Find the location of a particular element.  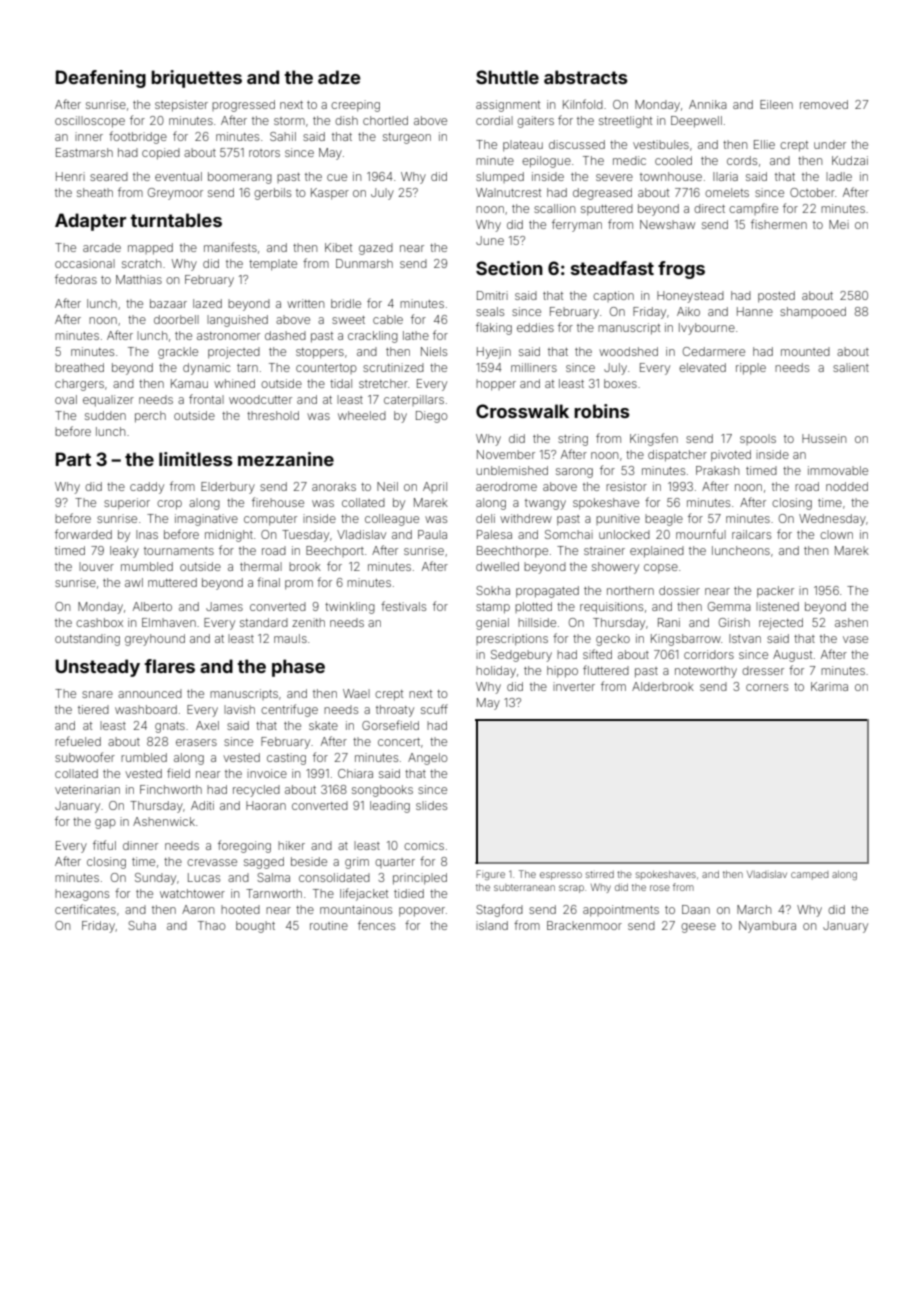

throaty is located at coordinates (395, 711).
